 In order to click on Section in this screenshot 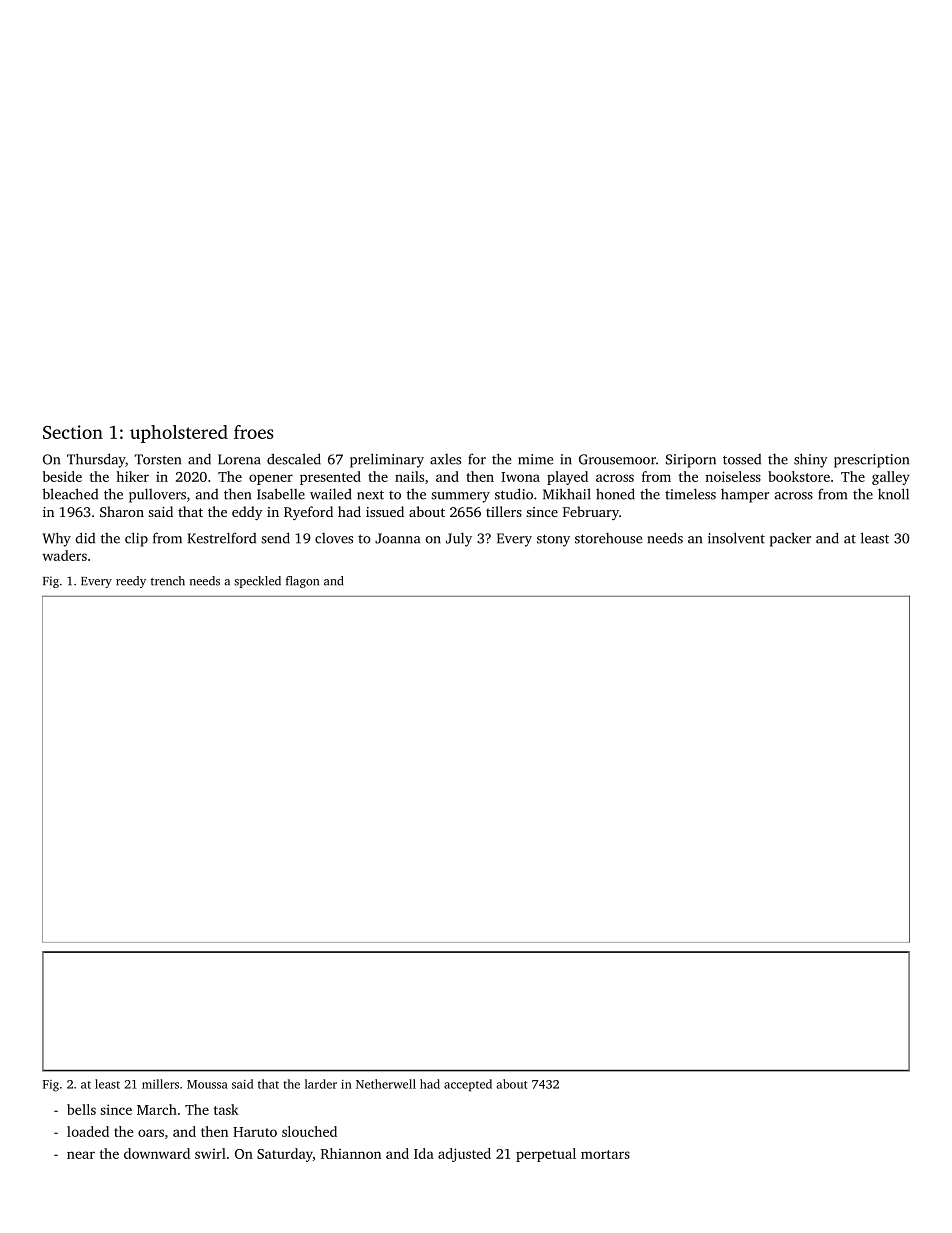, I will do `click(73, 432)`.
